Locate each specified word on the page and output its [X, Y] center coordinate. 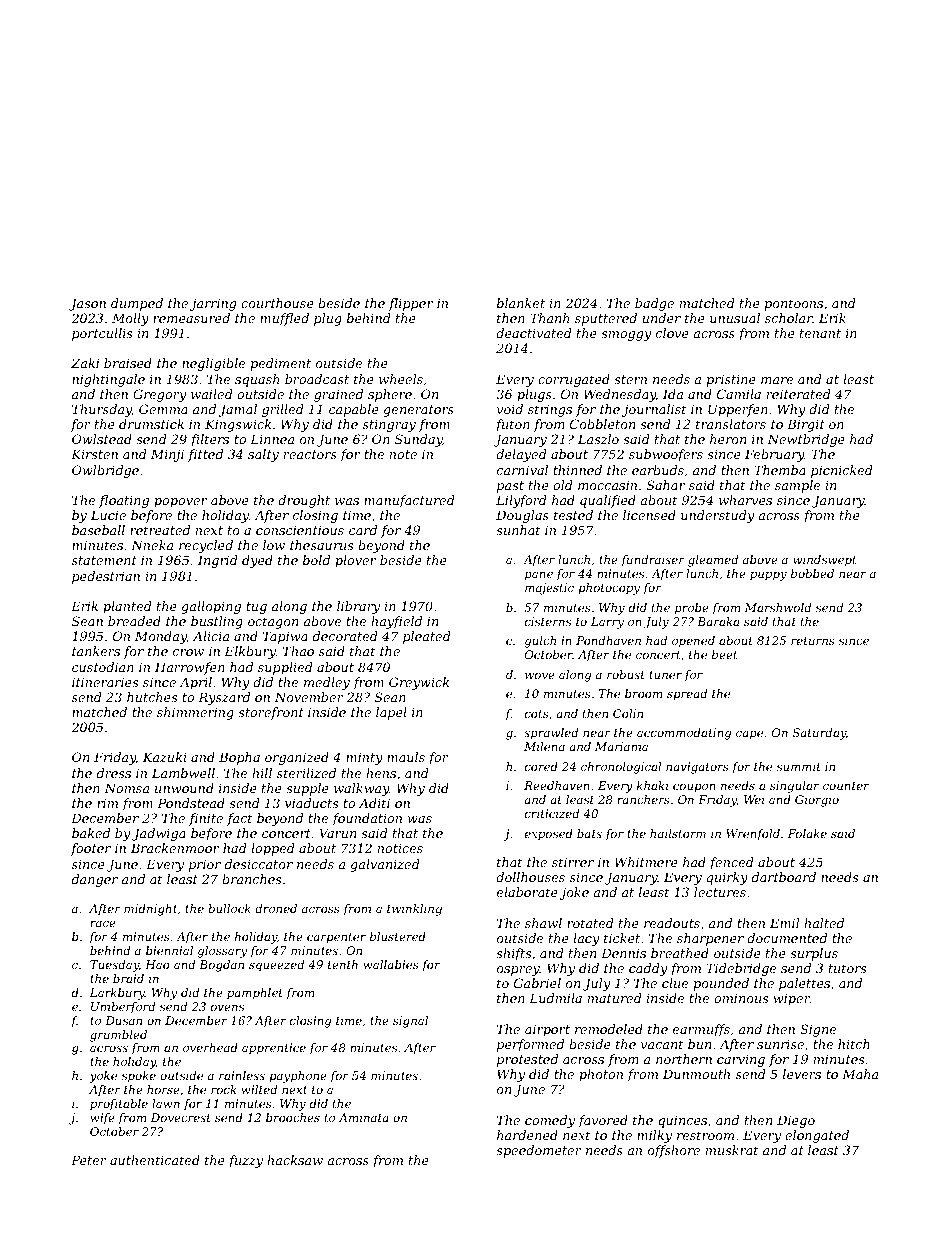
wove [540, 675]
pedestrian [106, 577]
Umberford [123, 1008]
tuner [665, 675]
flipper [411, 304]
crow [188, 652]
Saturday [819, 734]
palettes [804, 984]
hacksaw [295, 1160]
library [358, 607]
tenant [820, 333]
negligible [213, 364]
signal [410, 1022]
